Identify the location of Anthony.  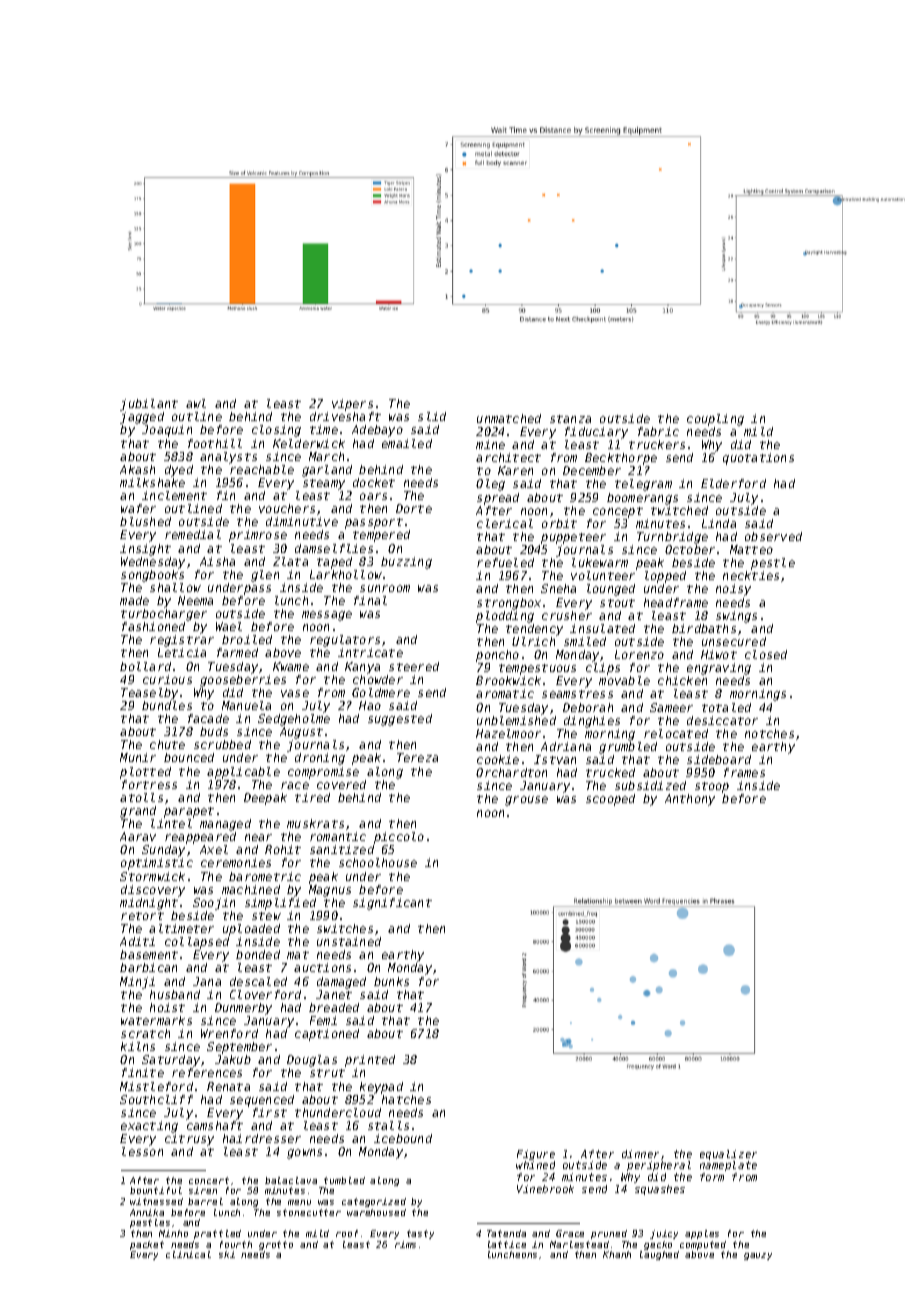
(690, 800).
